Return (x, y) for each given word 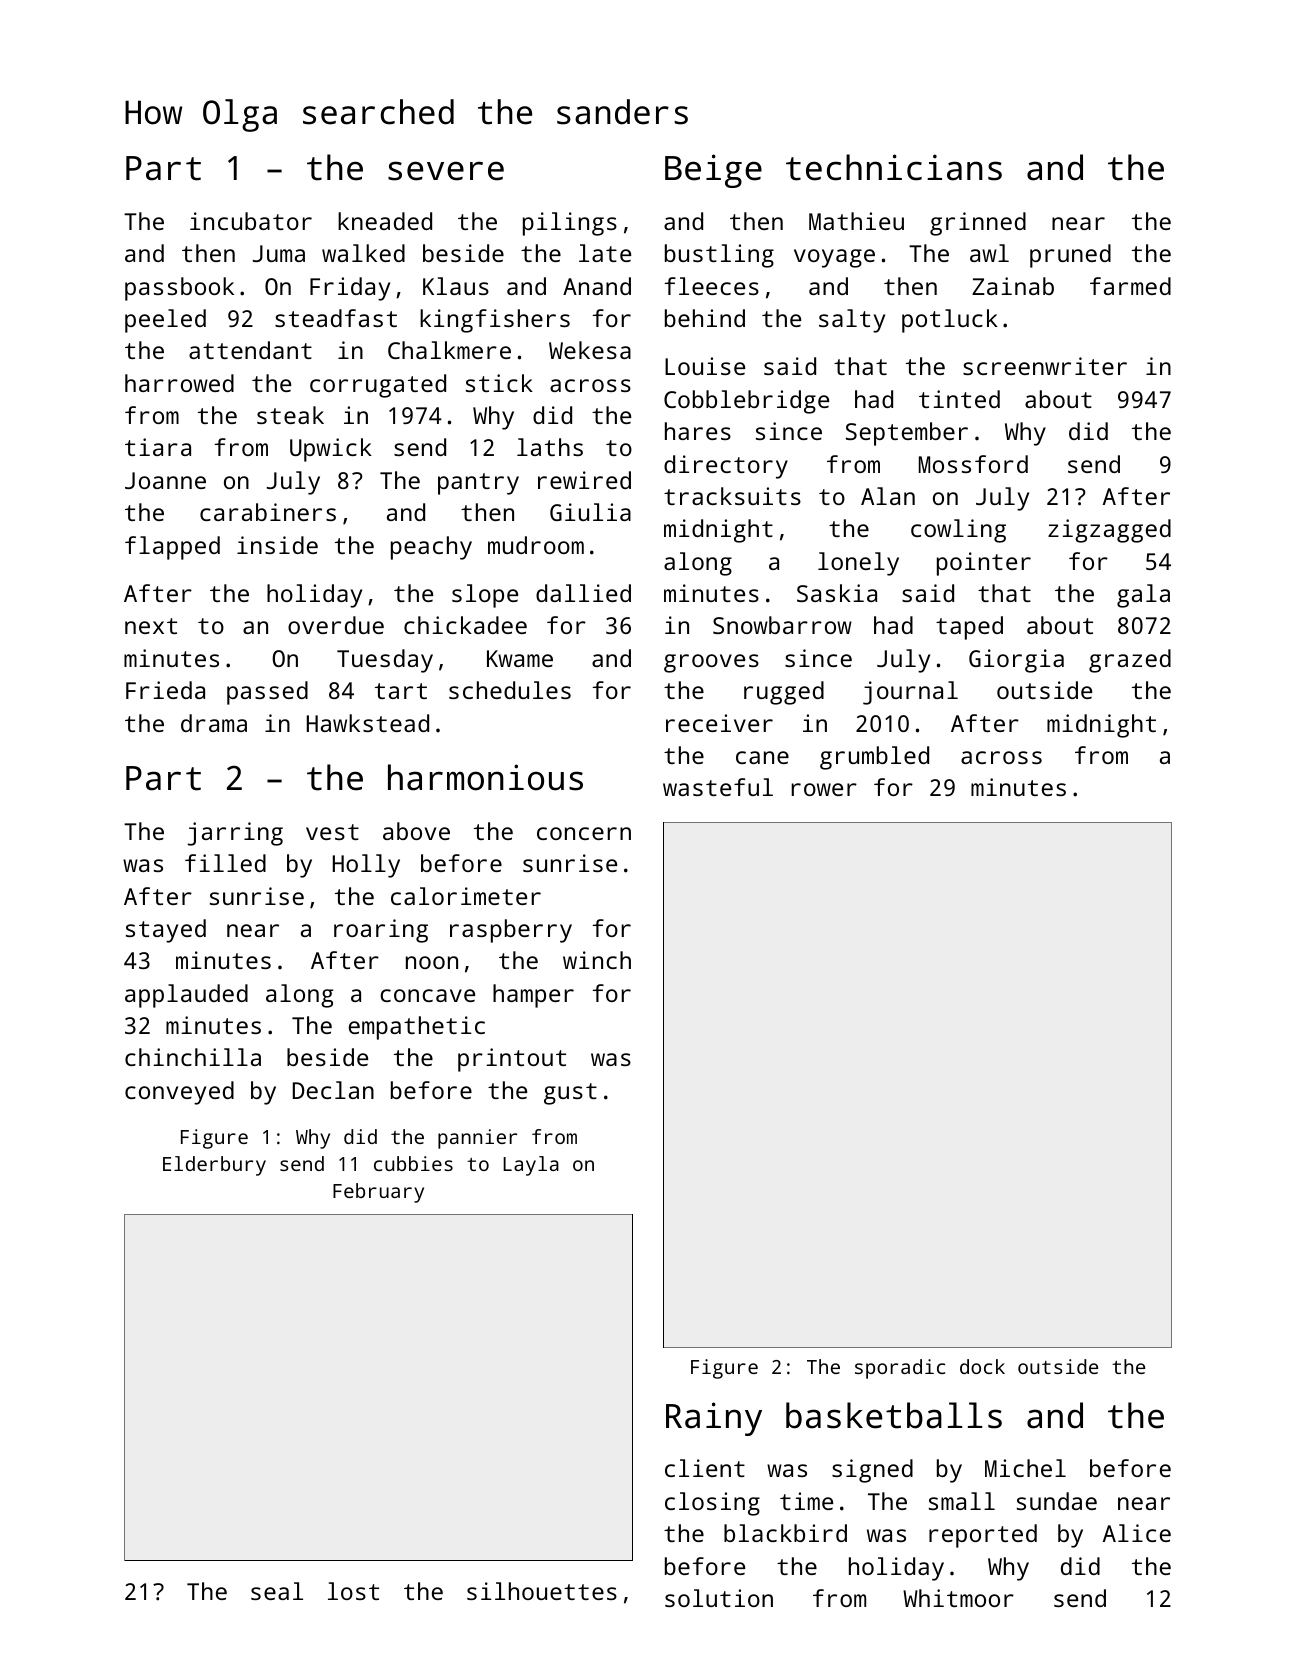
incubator (251, 221)
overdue (336, 625)
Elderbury (214, 1166)
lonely (858, 564)
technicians (894, 167)
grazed (1130, 661)
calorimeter (466, 896)
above (416, 831)
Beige (713, 171)
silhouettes (542, 1591)
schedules (510, 690)
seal (277, 1591)
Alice (1137, 1533)
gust (570, 1094)
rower (824, 789)
